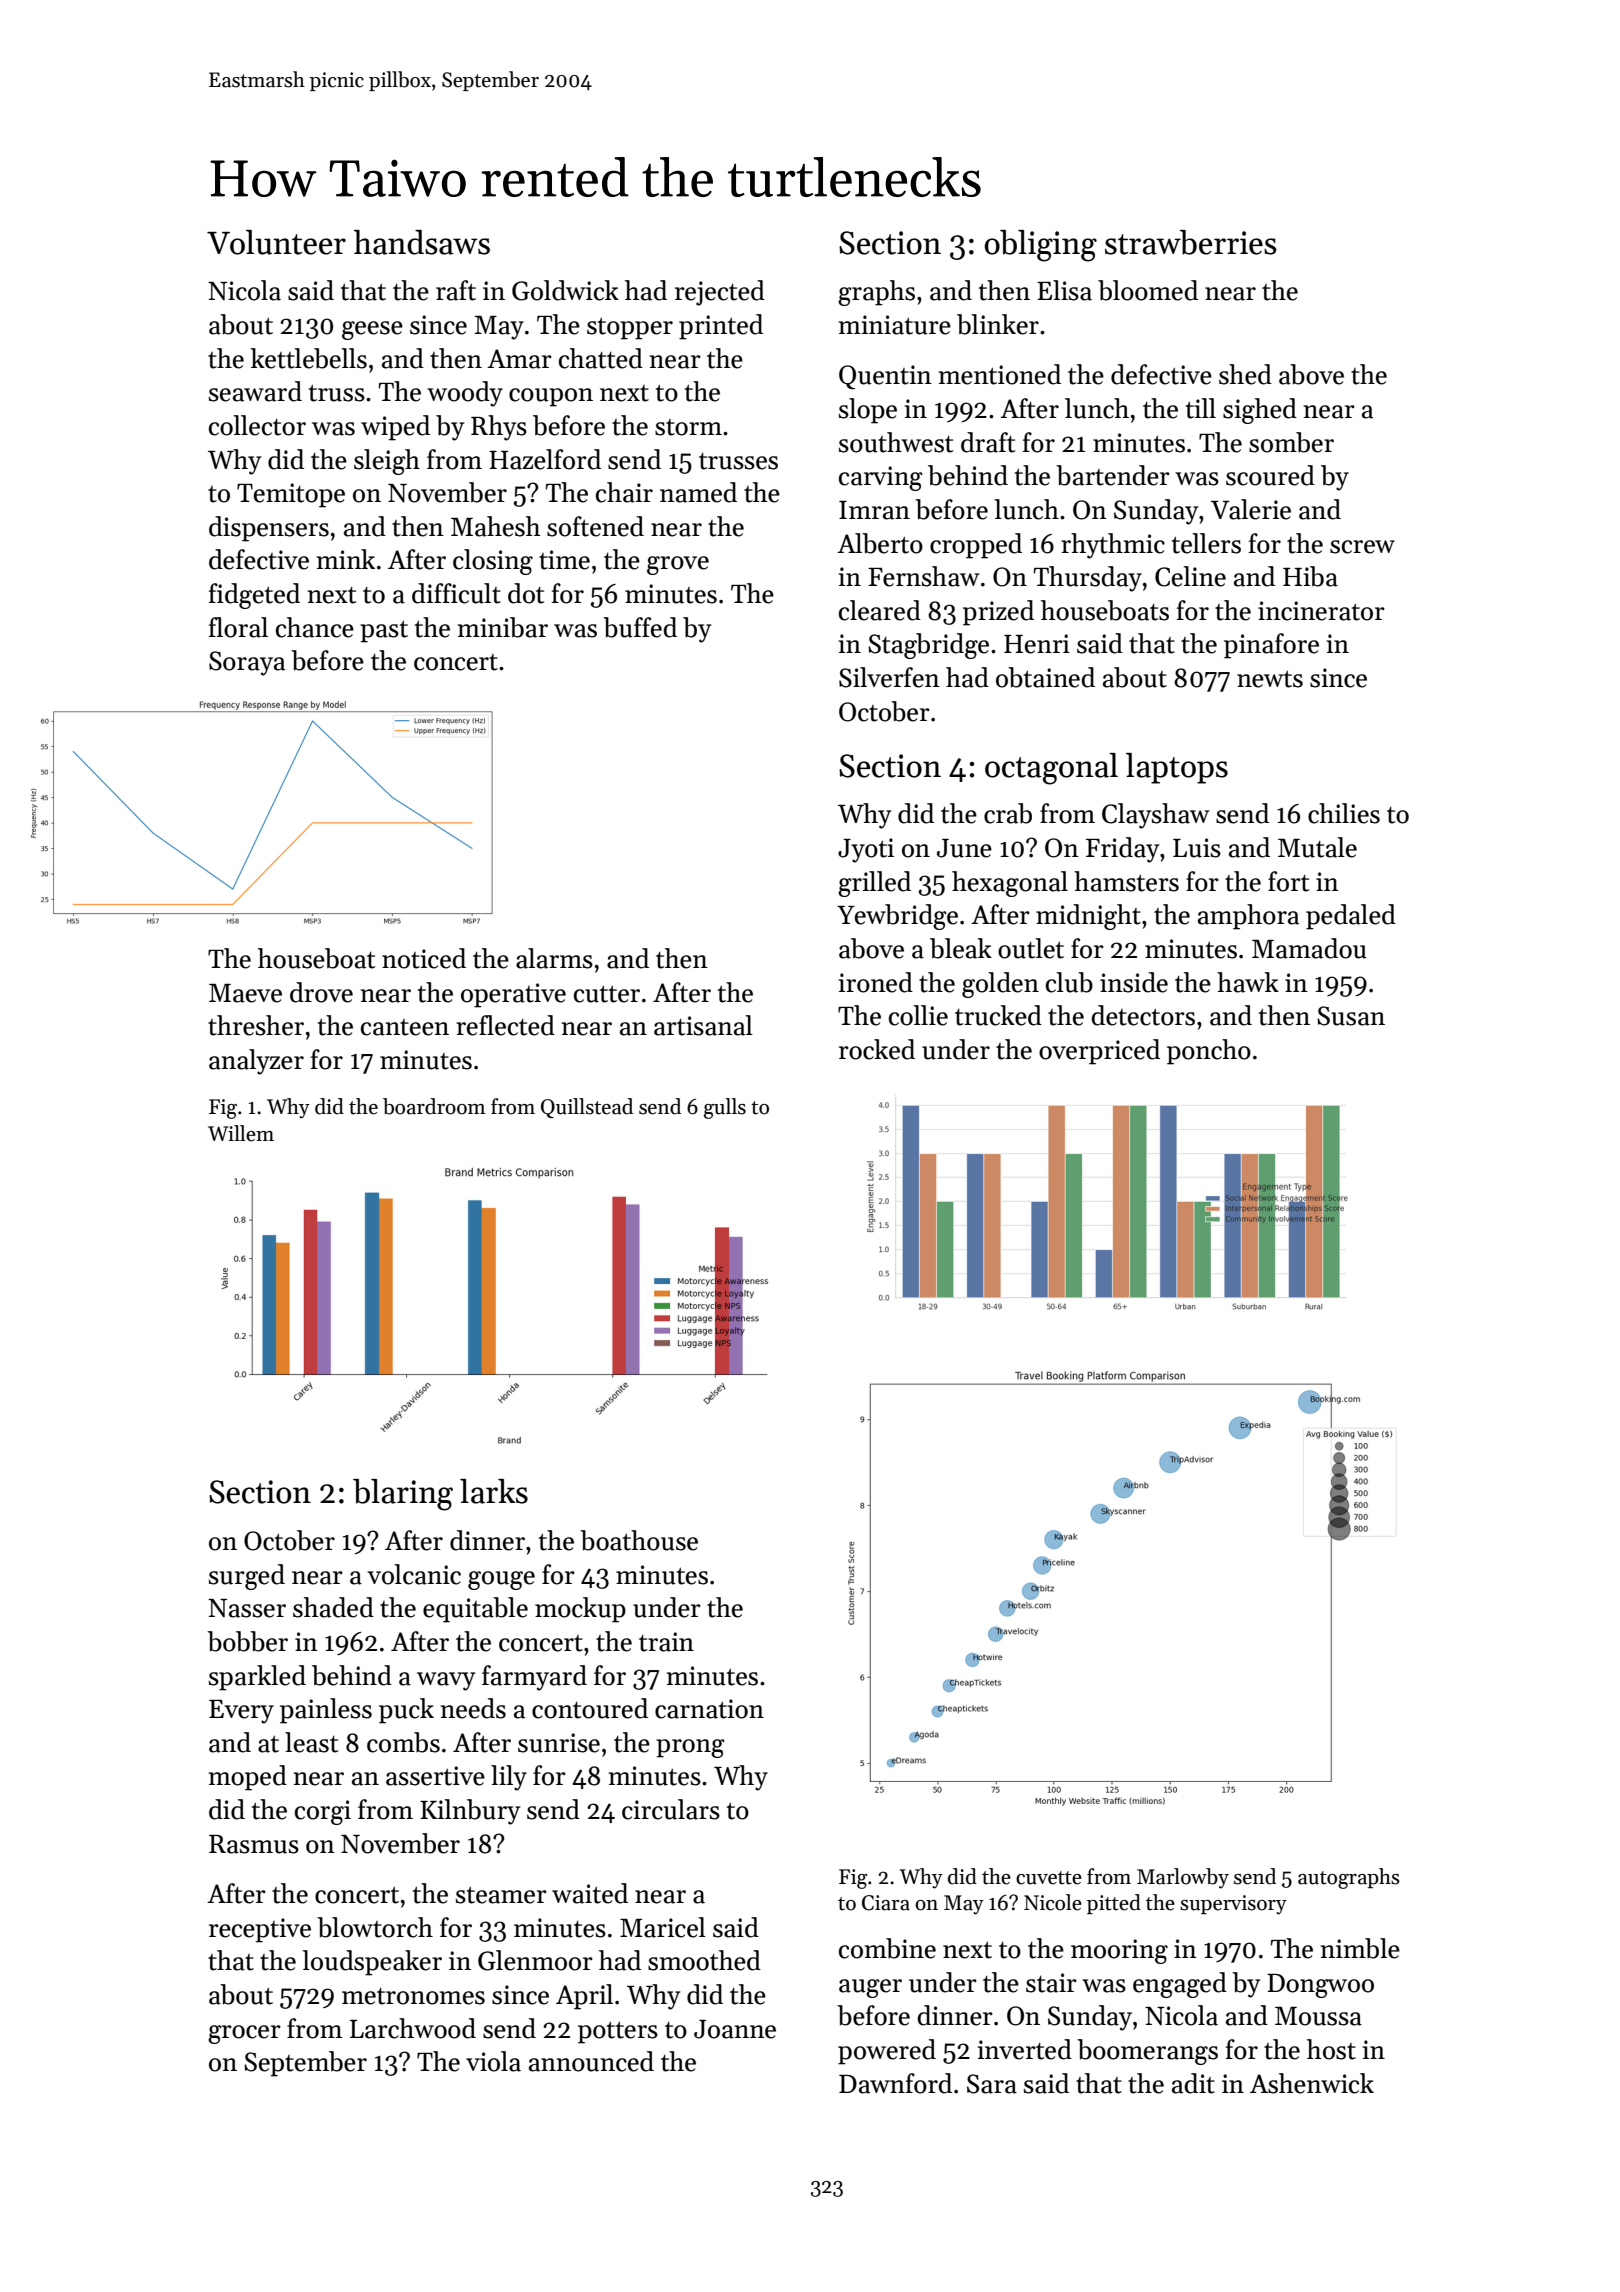 The width and height of the screenshot is (1620, 2292). I want to click on Marlowby, so click(1183, 1878).
